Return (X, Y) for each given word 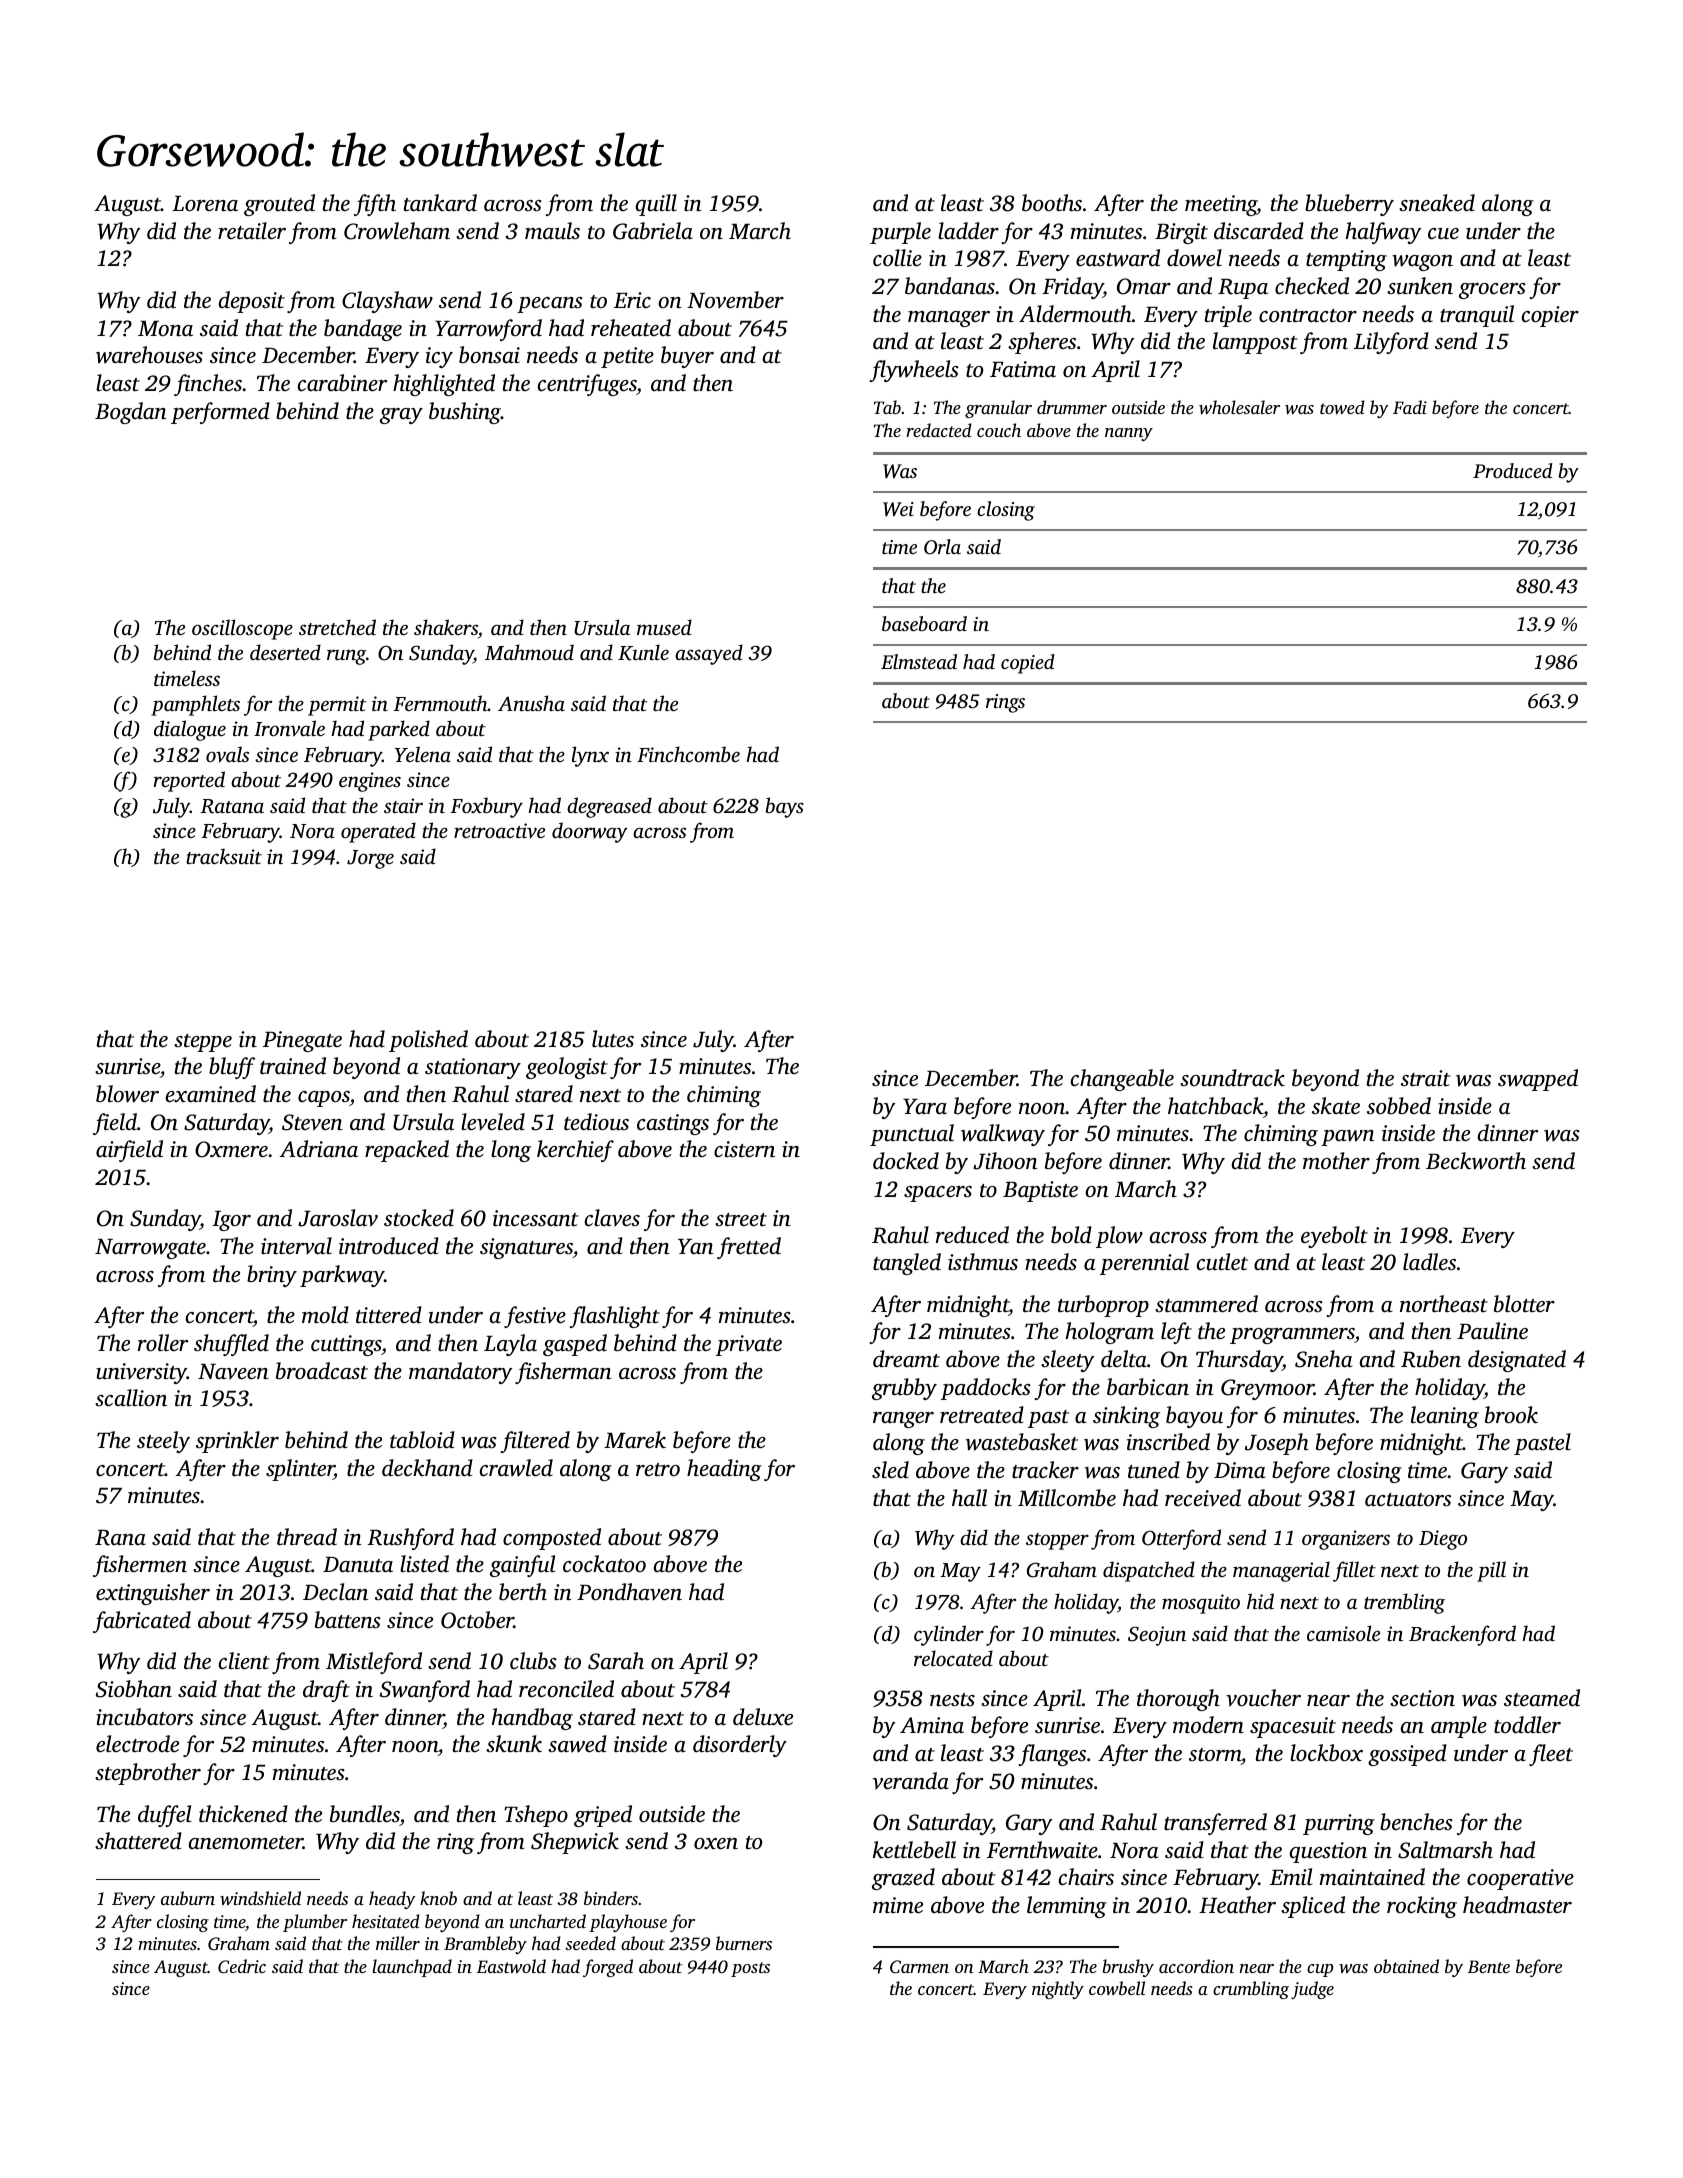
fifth (375, 205)
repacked (407, 1151)
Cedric (242, 1966)
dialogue (190, 730)
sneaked (1437, 203)
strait (1425, 1078)
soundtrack (1232, 1078)
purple (900, 233)
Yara (925, 1106)
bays (785, 807)
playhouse (628, 1923)
